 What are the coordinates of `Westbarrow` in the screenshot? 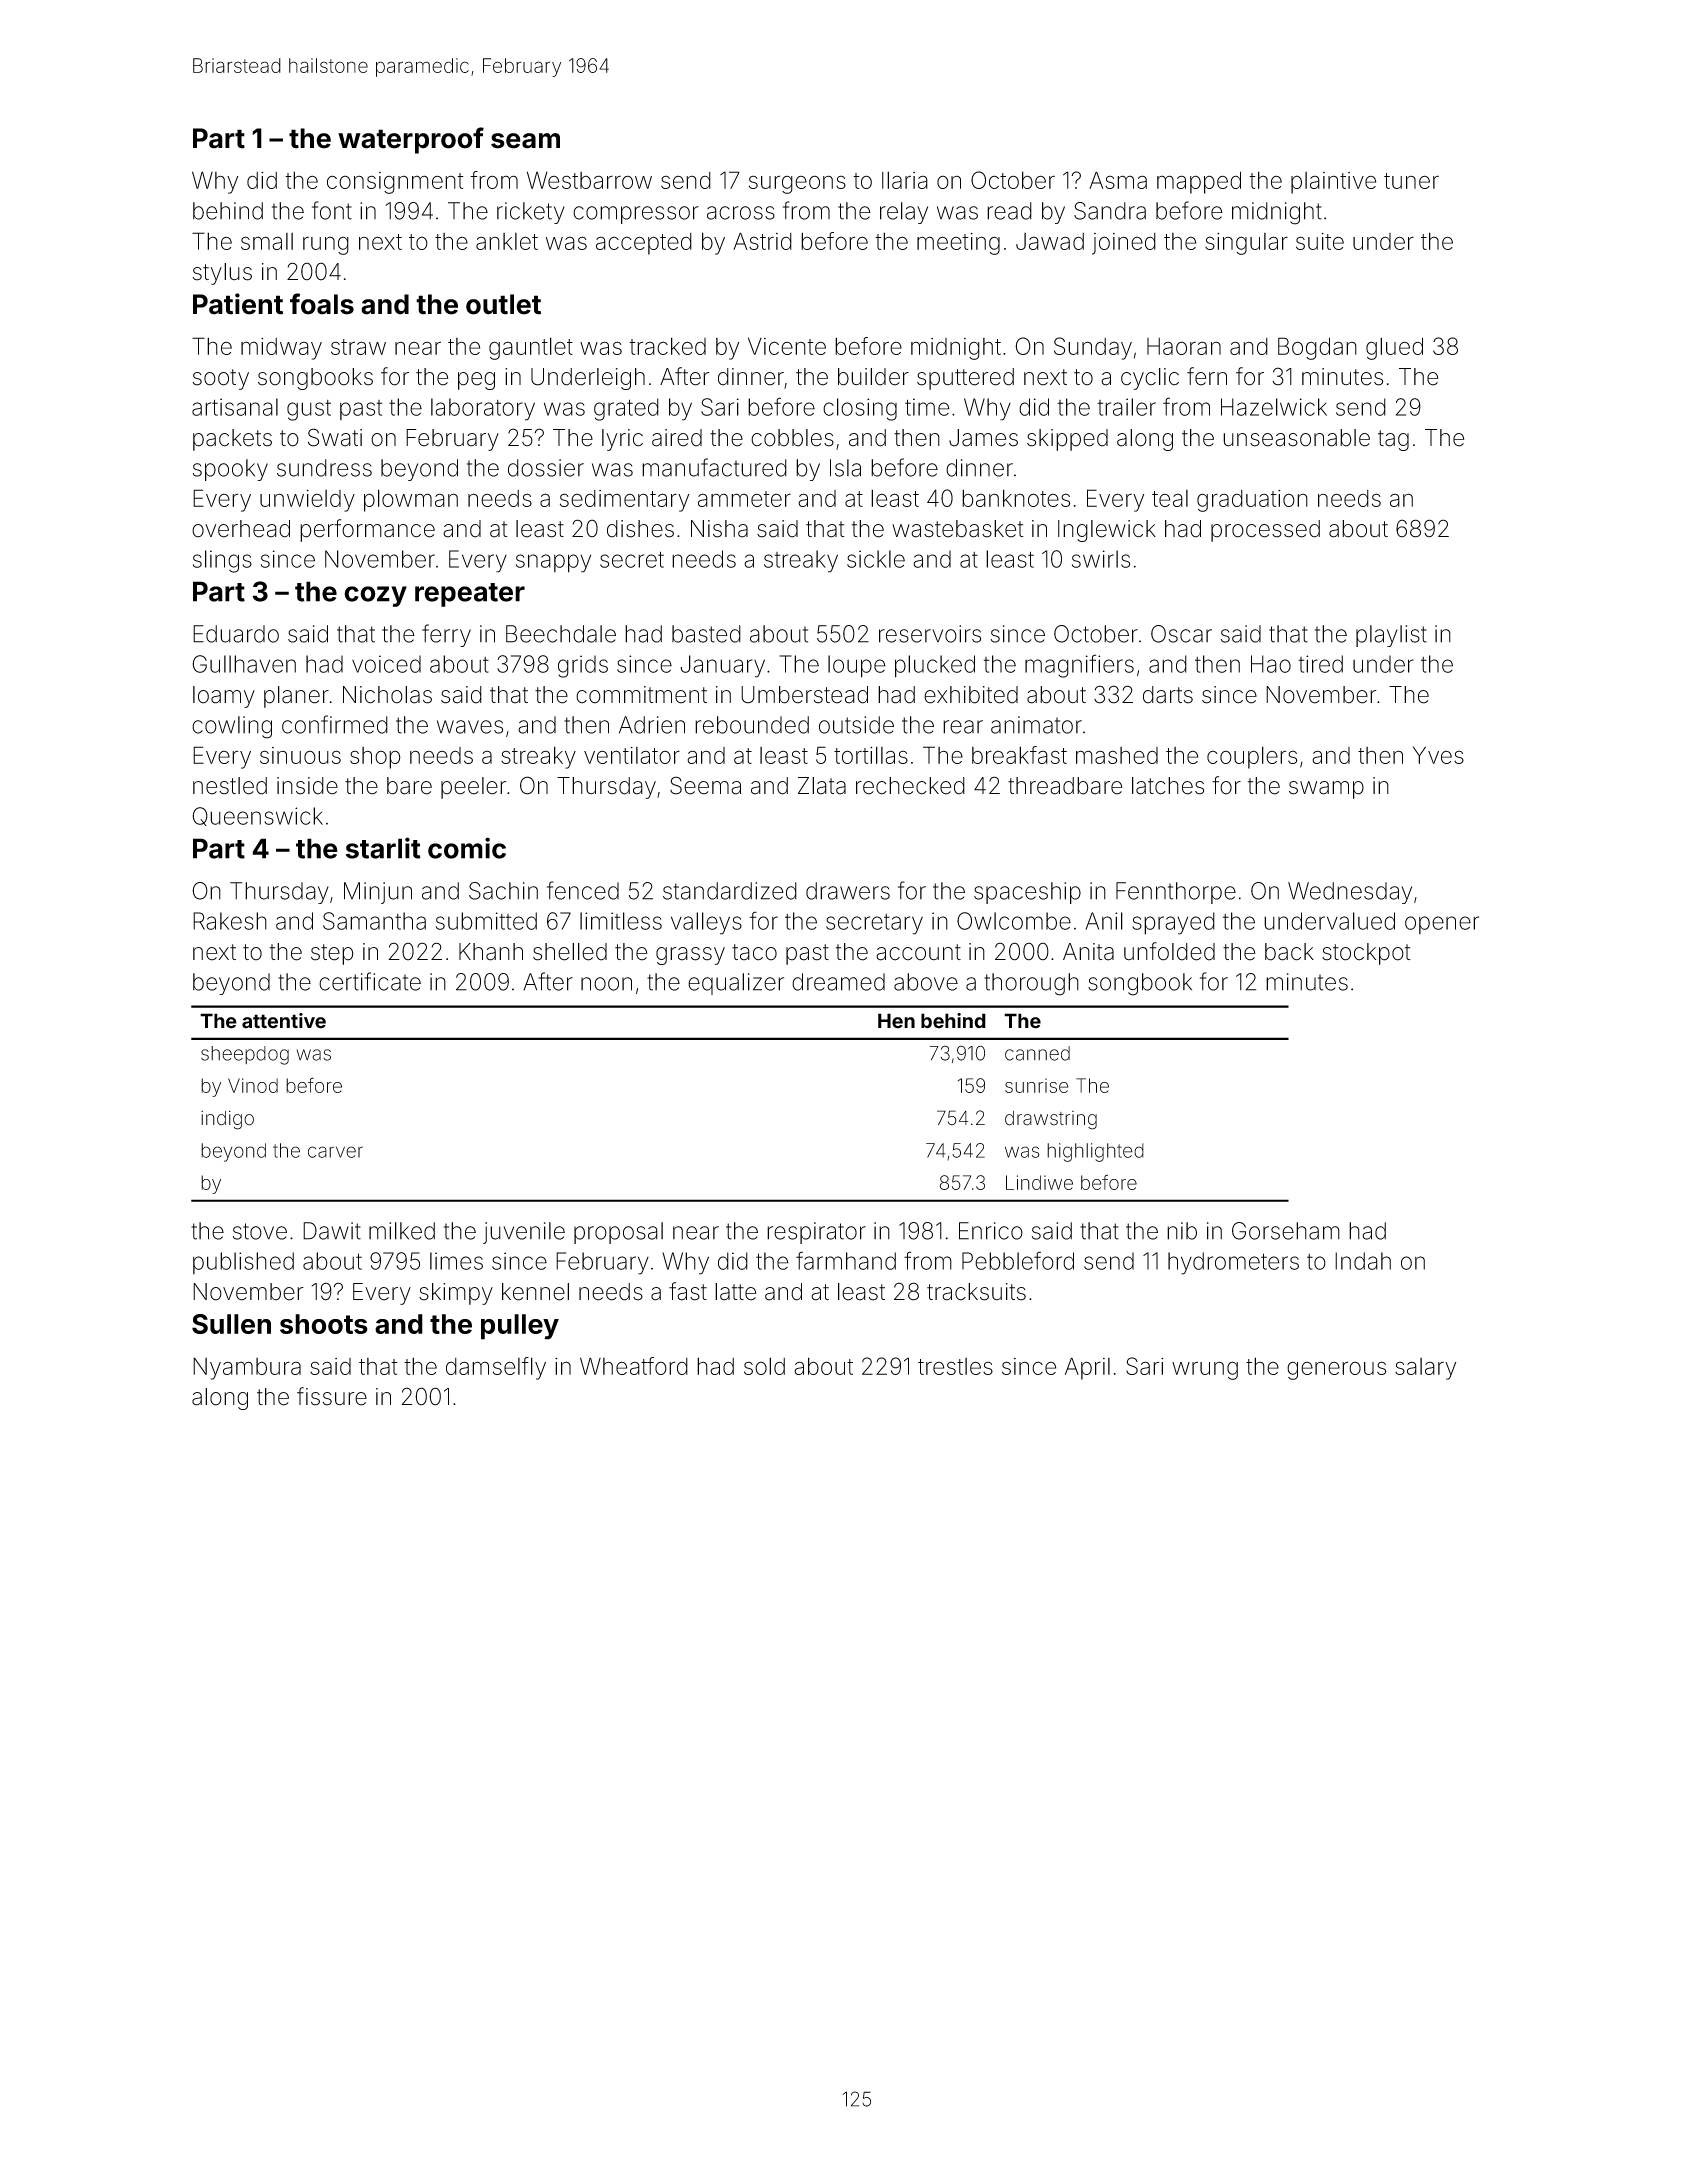 It's located at (589, 180).
